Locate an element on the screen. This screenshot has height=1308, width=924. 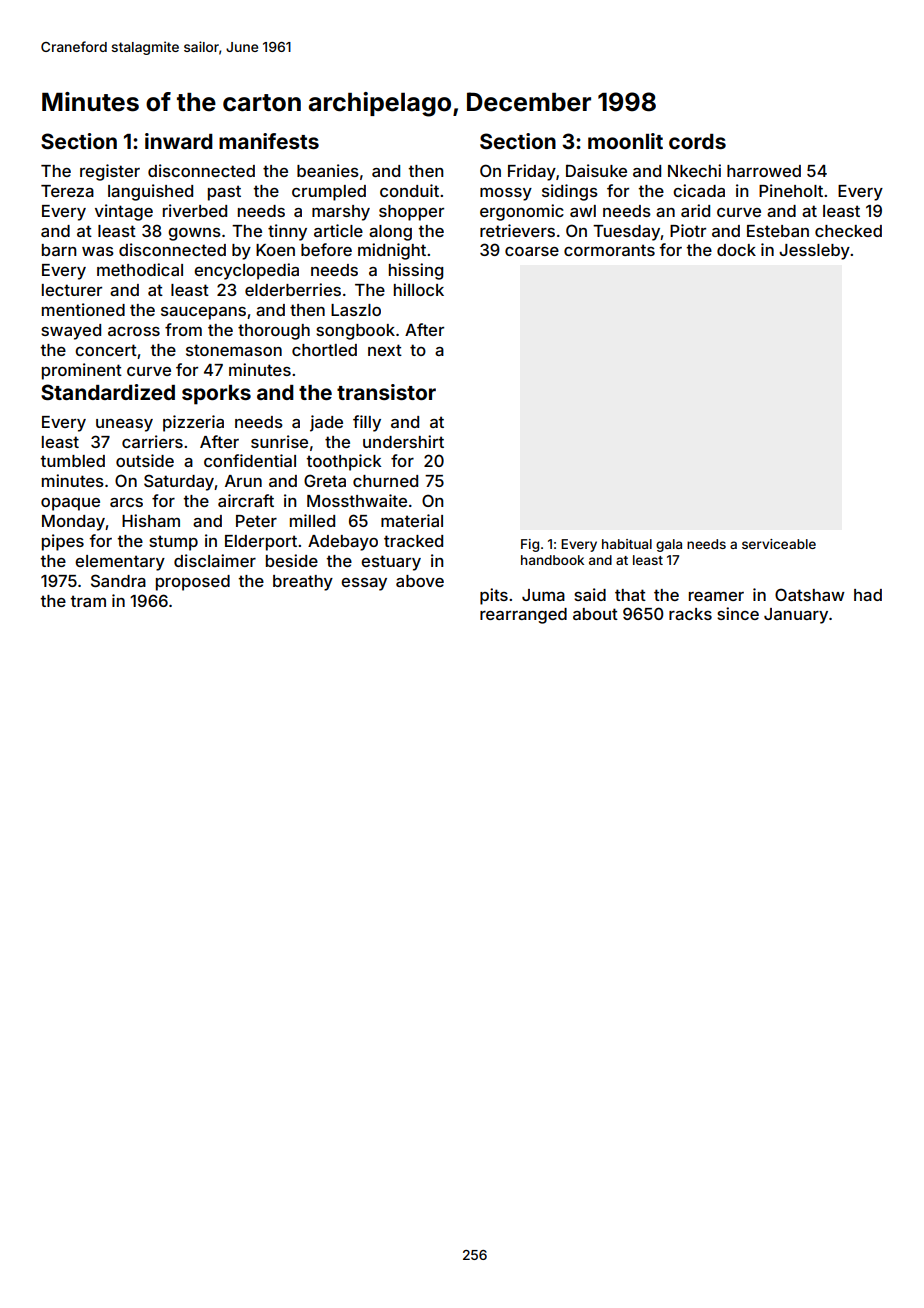
transistor is located at coordinates (386, 392).
